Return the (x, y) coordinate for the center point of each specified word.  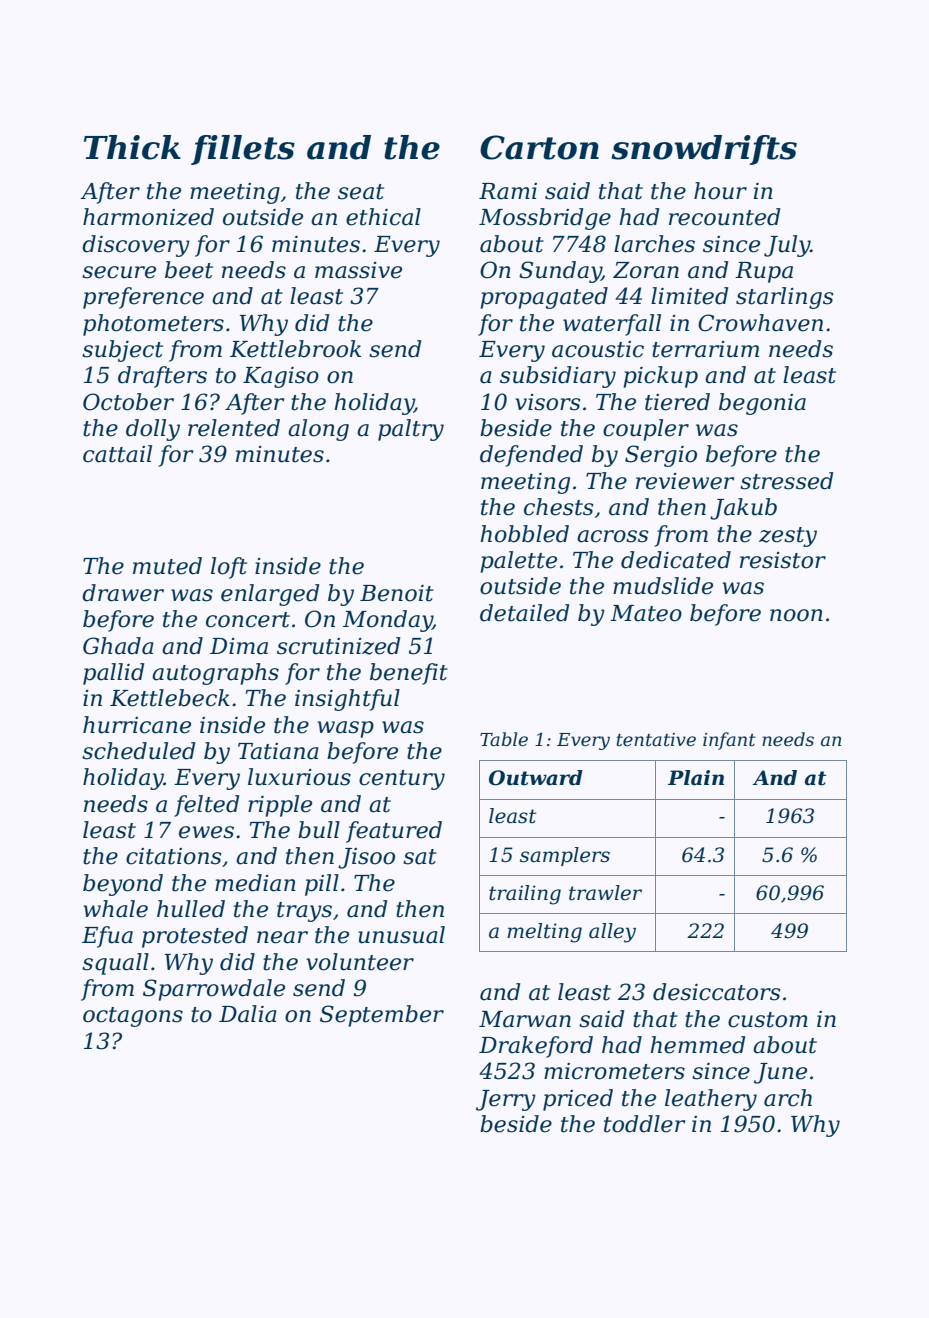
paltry (411, 430)
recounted (724, 217)
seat (361, 192)
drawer (123, 593)
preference (143, 298)
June (780, 1073)
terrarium (705, 349)
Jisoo (366, 858)
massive (358, 270)
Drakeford (536, 1047)
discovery (136, 246)
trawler (605, 893)
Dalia (248, 1014)
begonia (762, 404)
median (255, 883)
